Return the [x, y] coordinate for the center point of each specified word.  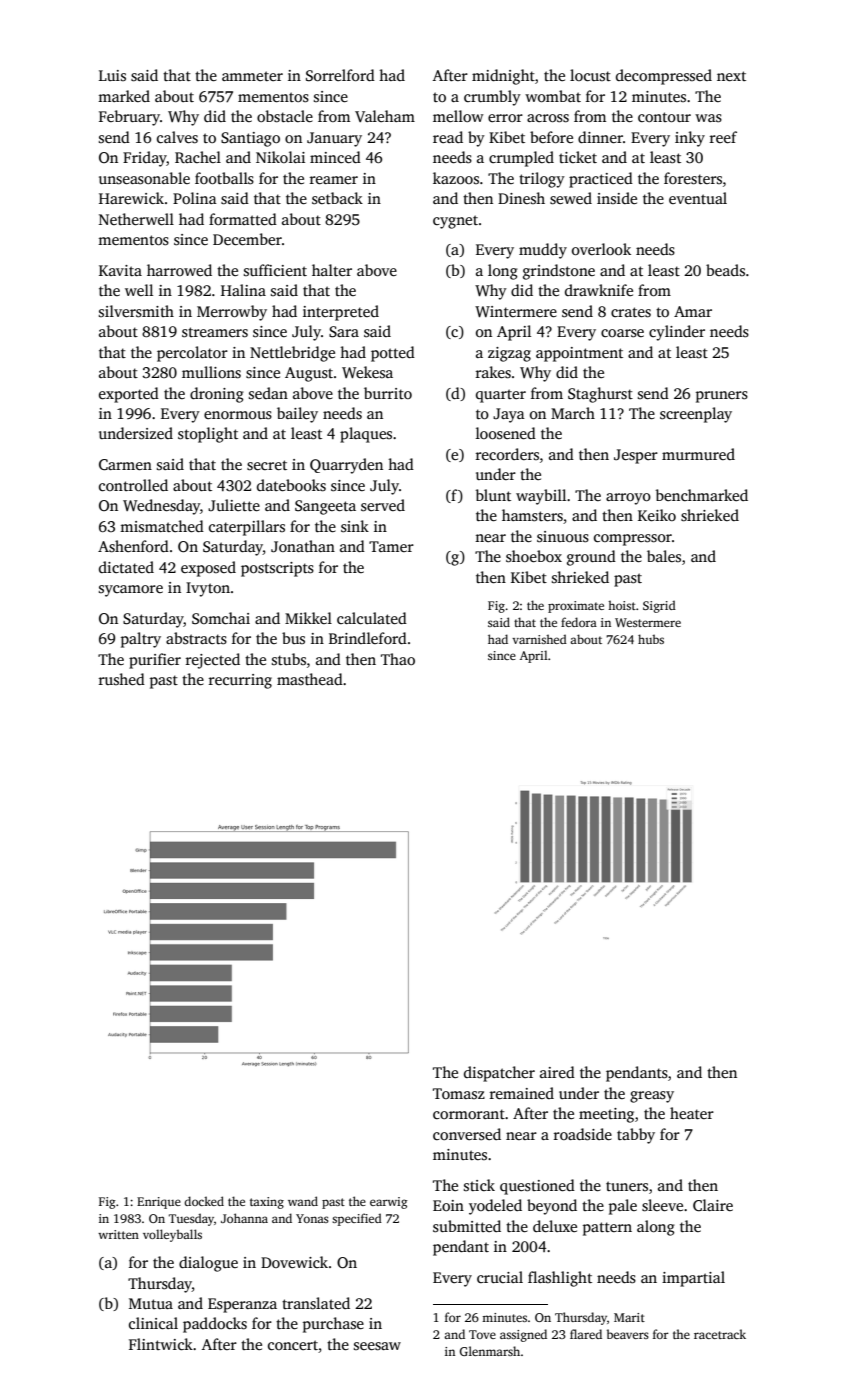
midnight [503, 77]
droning [217, 395]
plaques [366, 435]
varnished [539, 639]
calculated [372, 618]
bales [664, 556]
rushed [122, 679]
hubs [651, 639]
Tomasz [459, 1093]
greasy [652, 1097]
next [731, 76]
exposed [208, 569]
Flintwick [161, 1344]
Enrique [159, 1203]
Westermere [648, 622]
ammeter [252, 76]
